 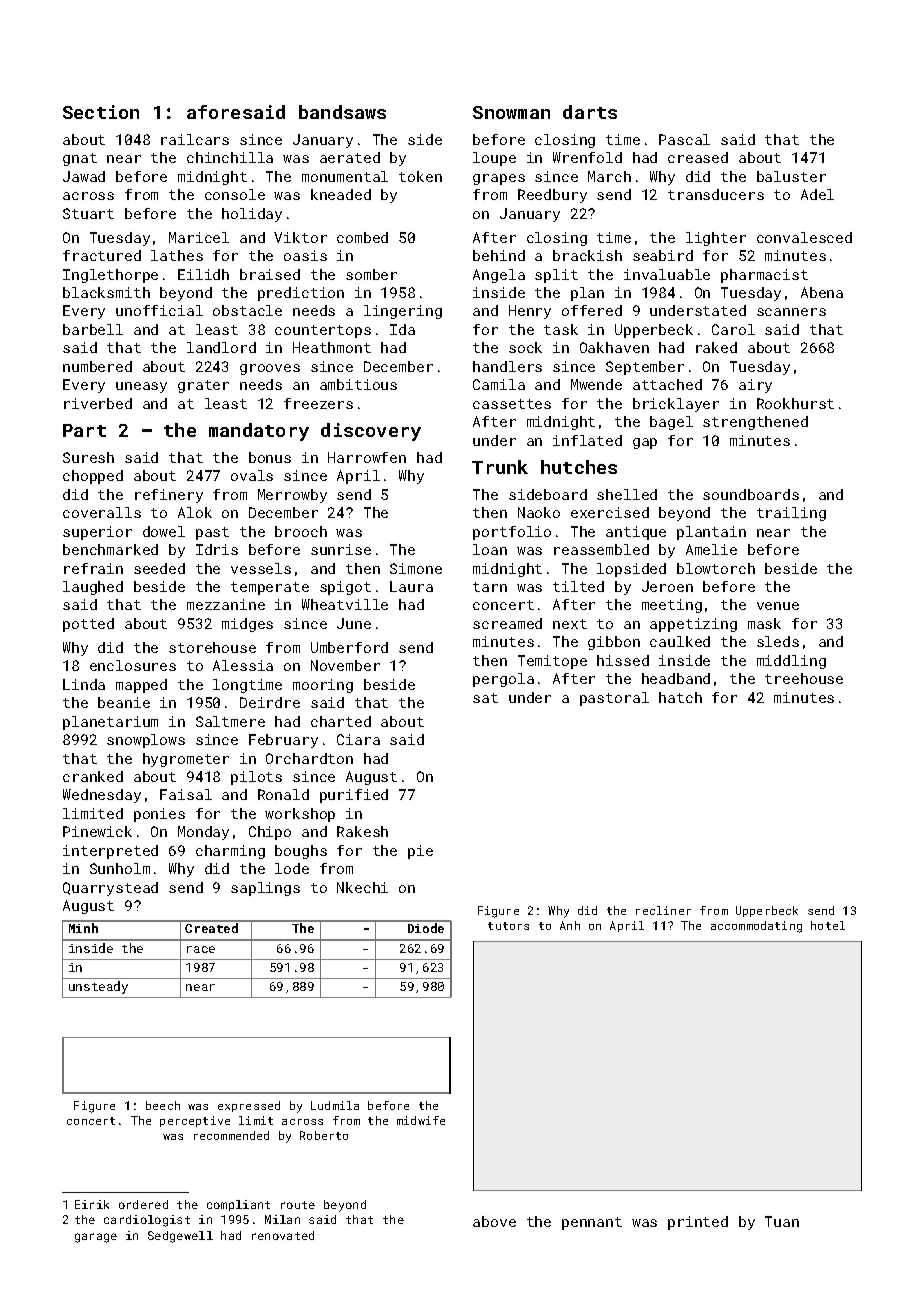 What do you see at coordinates (358, 739) in the screenshot?
I see `Ciara` at bounding box center [358, 739].
